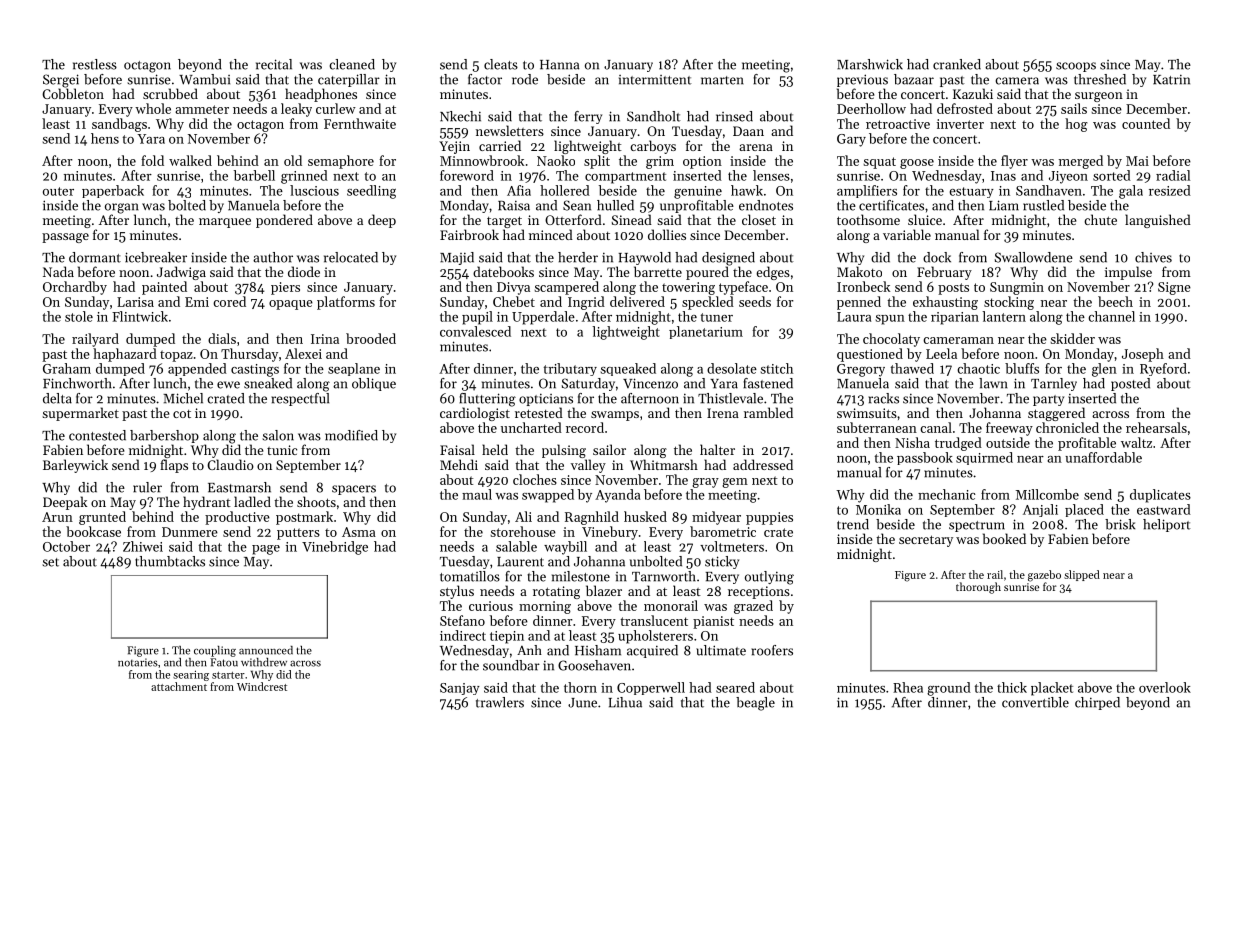 The image size is (1233, 952). I want to click on passbook, so click(925, 458).
